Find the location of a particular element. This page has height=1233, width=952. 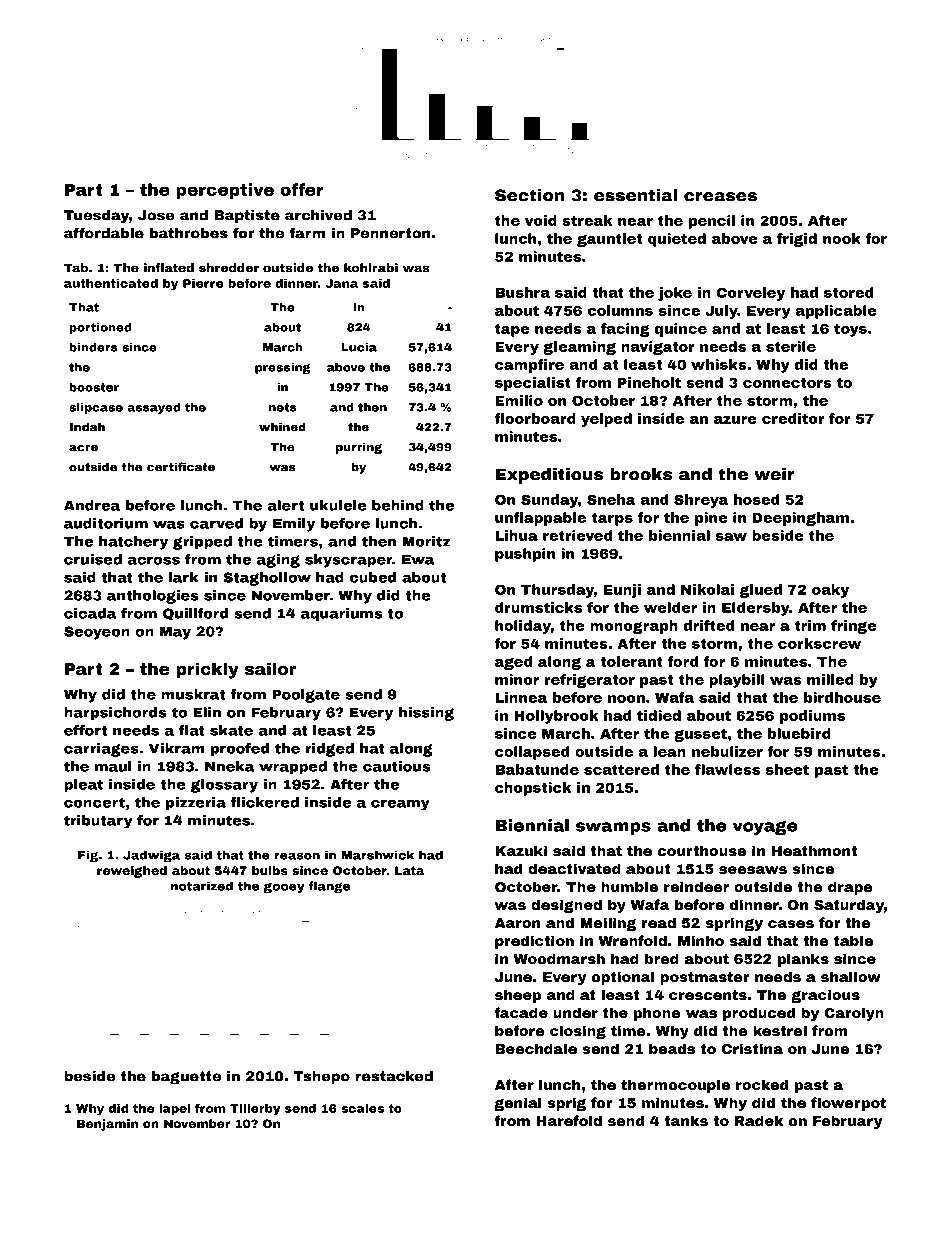

binders is located at coordinates (93, 347).
